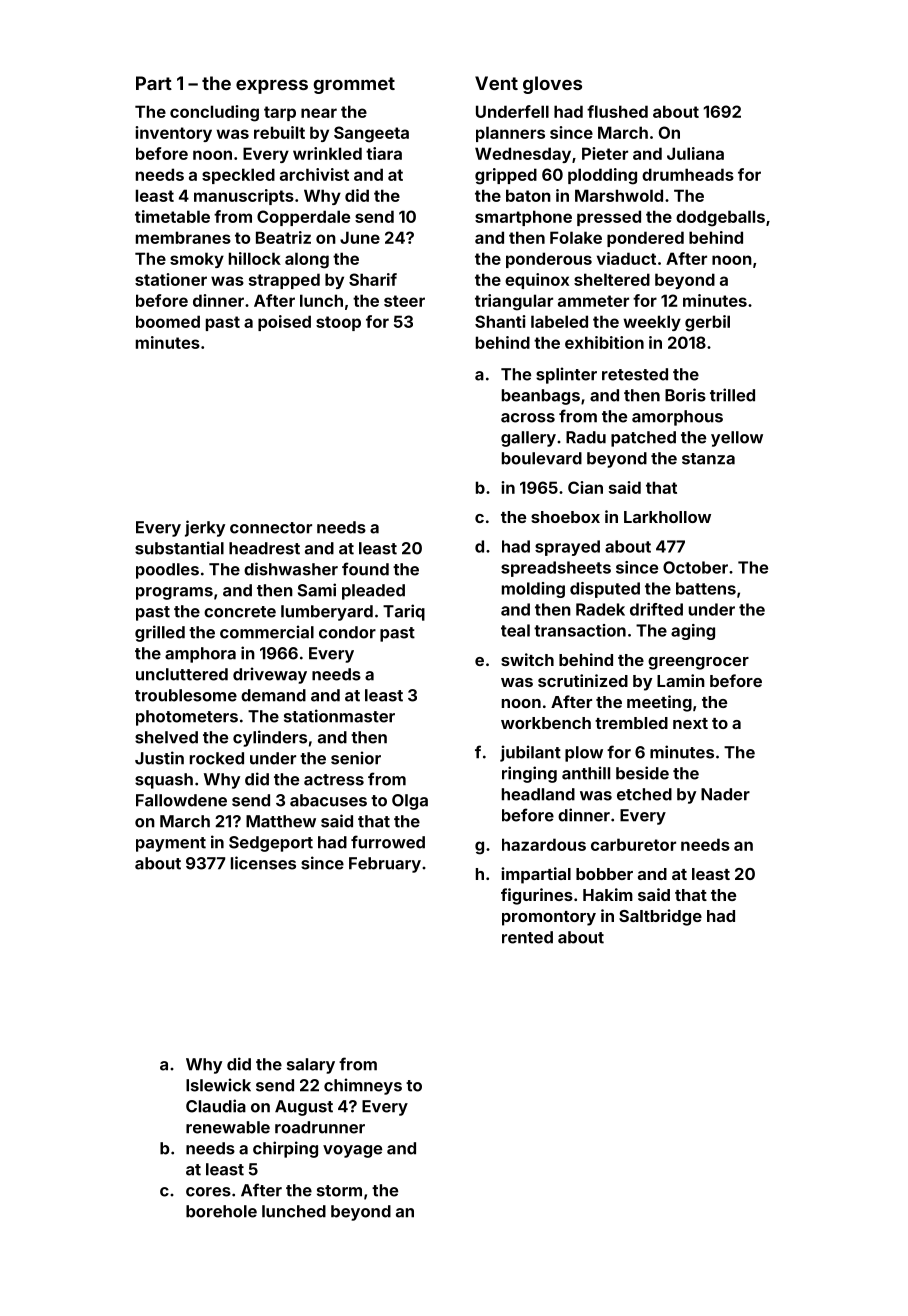 This document has height=1316, width=908. I want to click on grommet, so click(354, 85).
